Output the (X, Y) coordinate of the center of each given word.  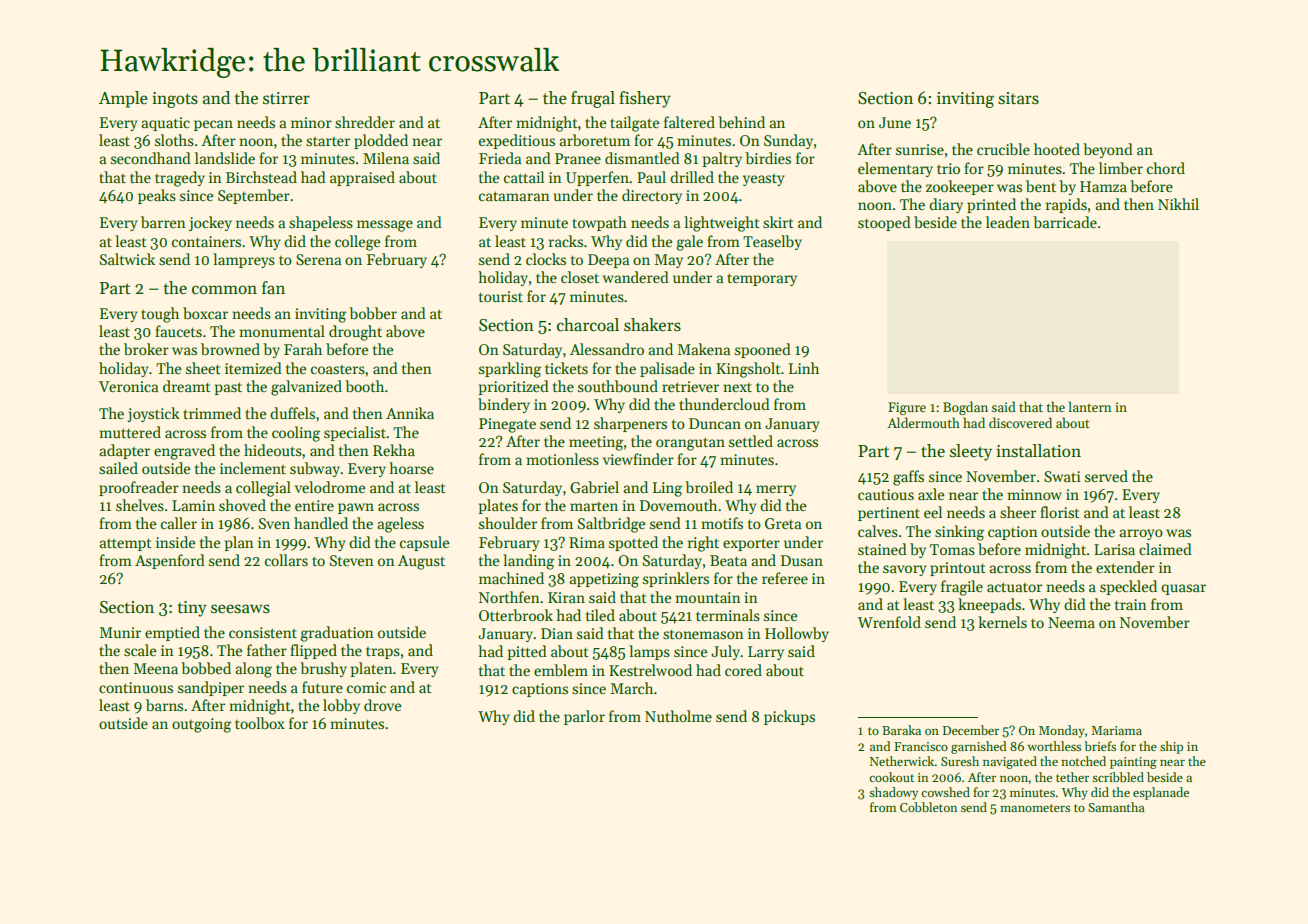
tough (160, 315)
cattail (524, 177)
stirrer (286, 98)
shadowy (893, 793)
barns (164, 705)
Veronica (128, 386)
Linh (804, 368)
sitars (1018, 98)
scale (140, 650)
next (737, 387)
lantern (1090, 406)
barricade (1065, 222)
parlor (584, 717)
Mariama (1116, 730)
